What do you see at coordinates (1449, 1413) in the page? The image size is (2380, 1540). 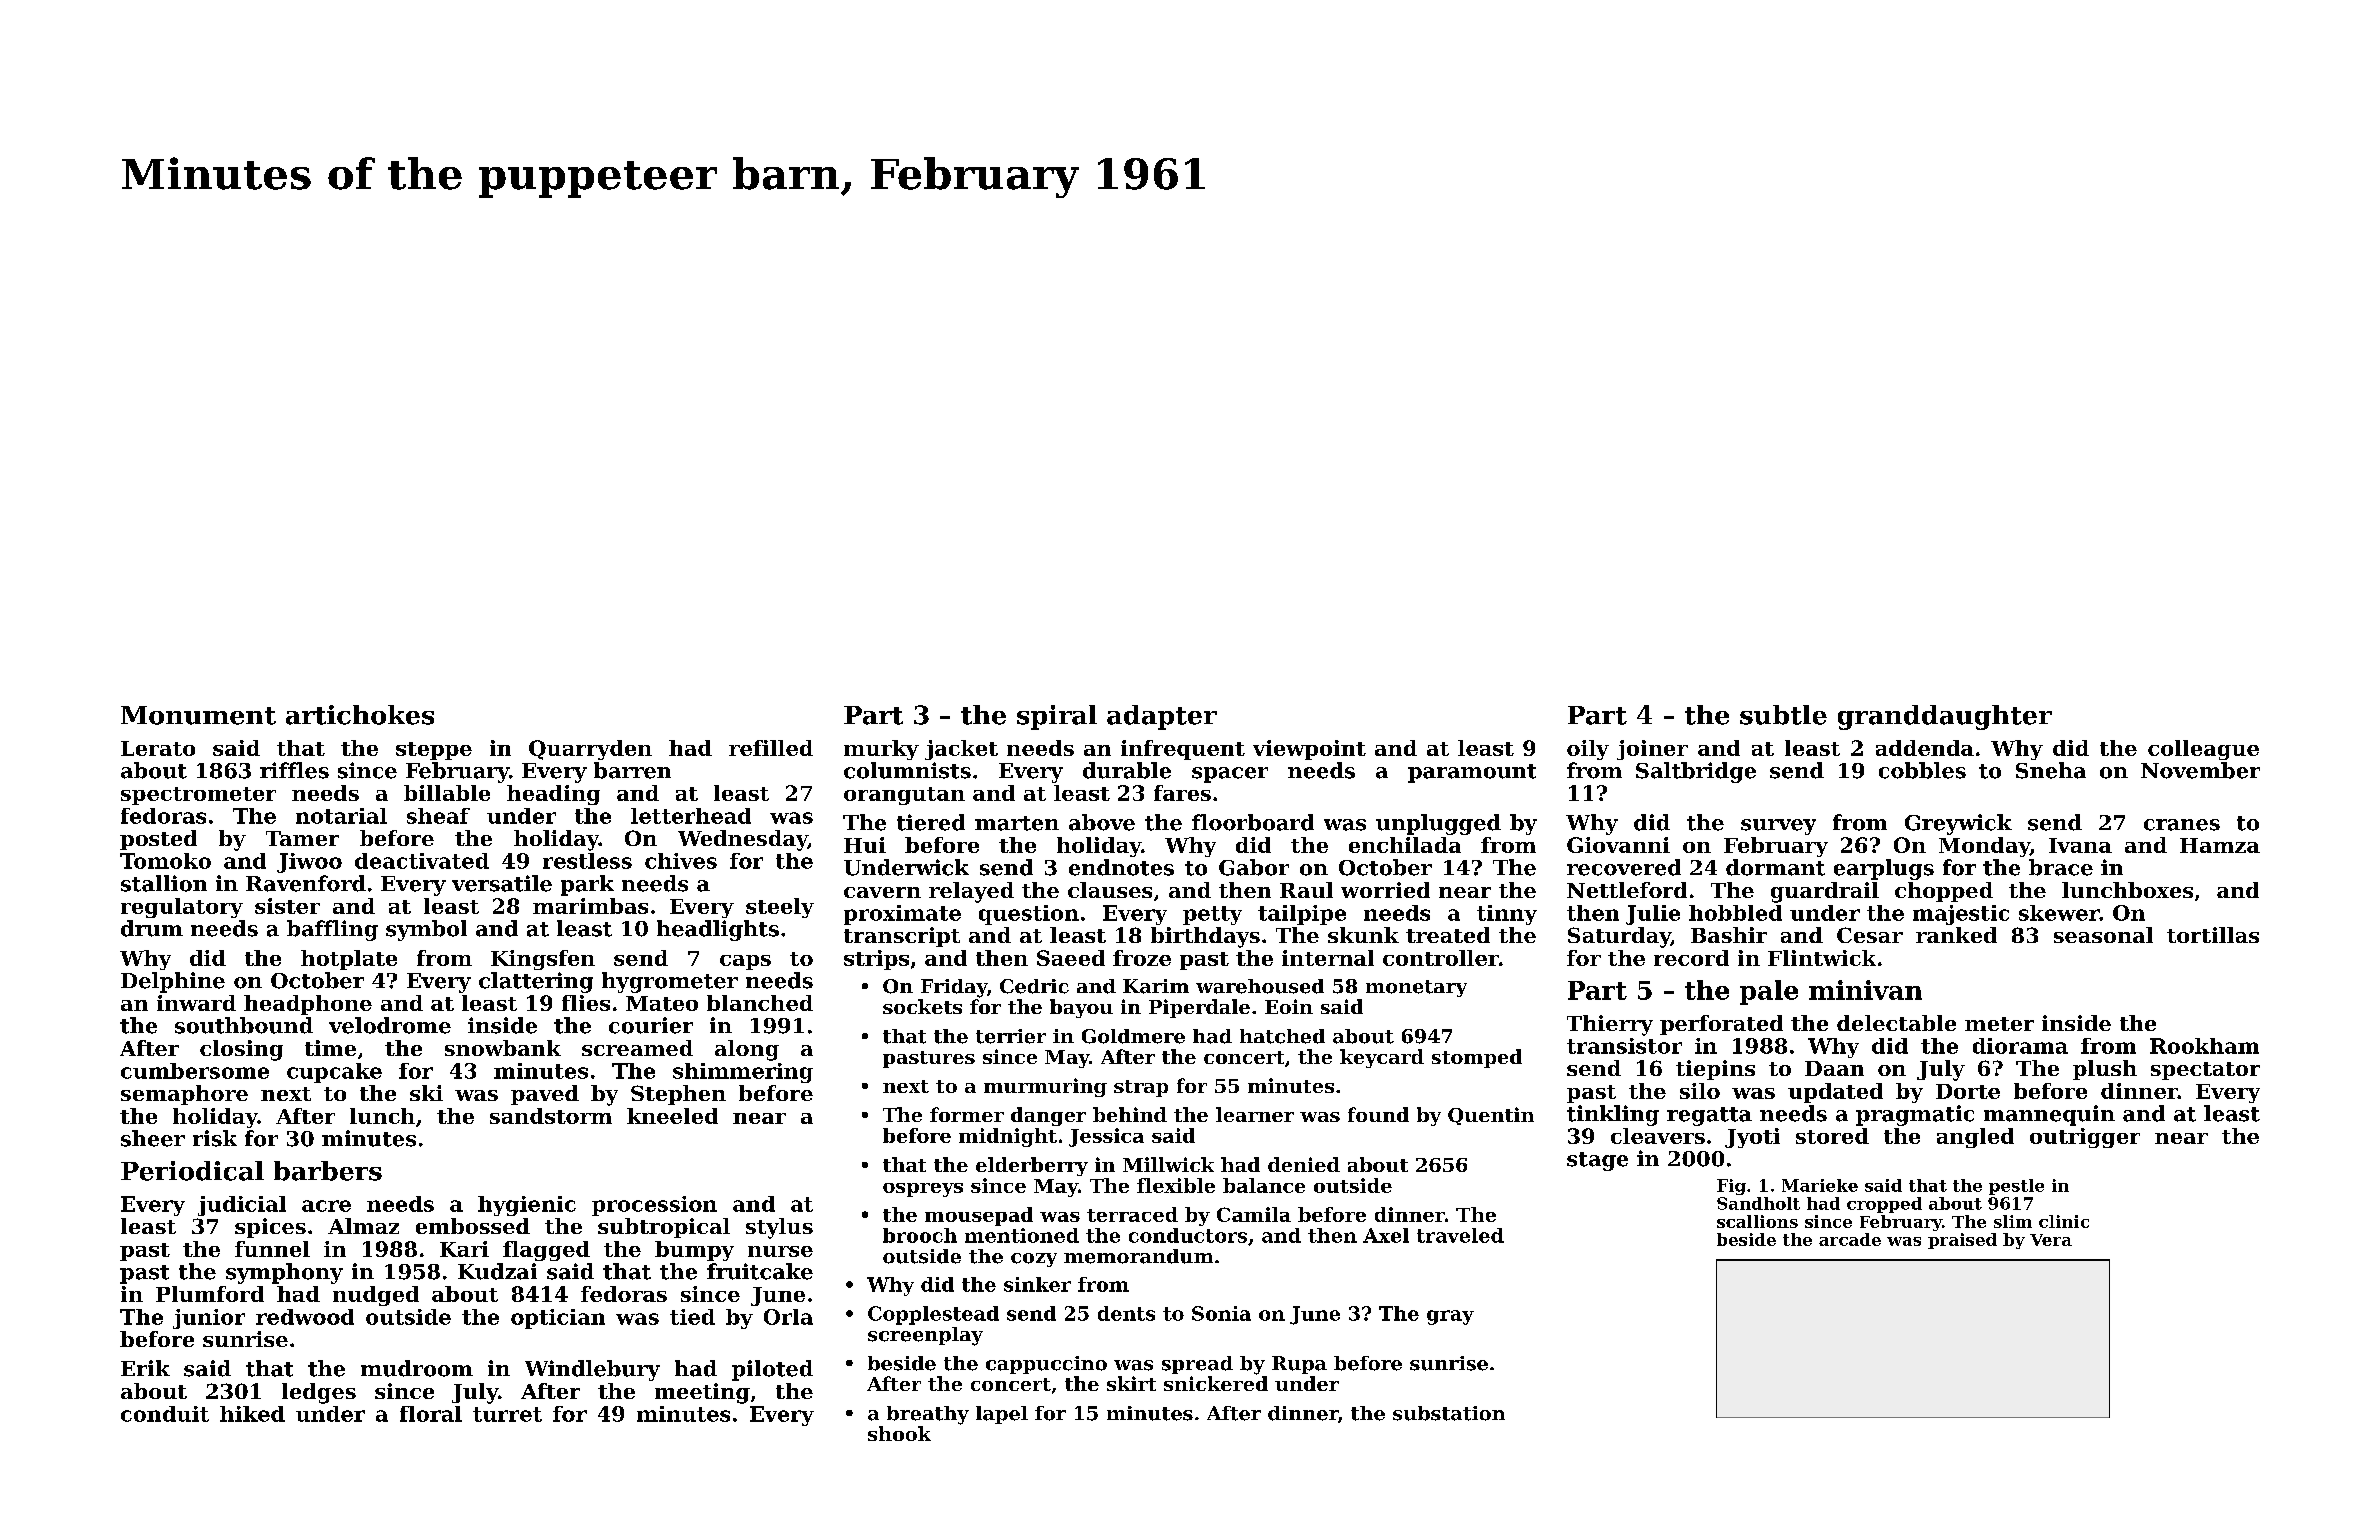 I see `substation` at bounding box center [1449, 1413].
